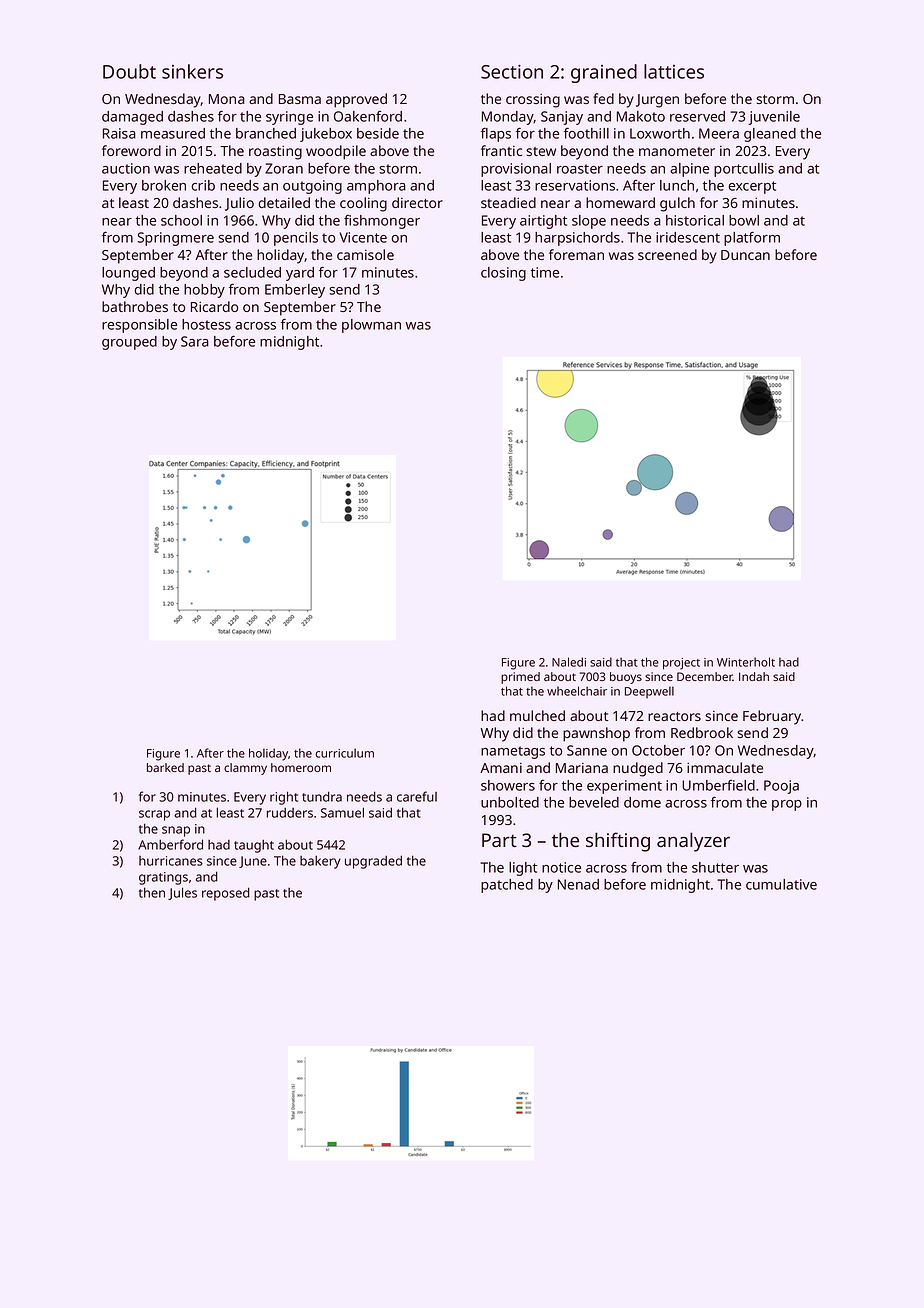  I want to click on hurricanes, so click(171, 861).
